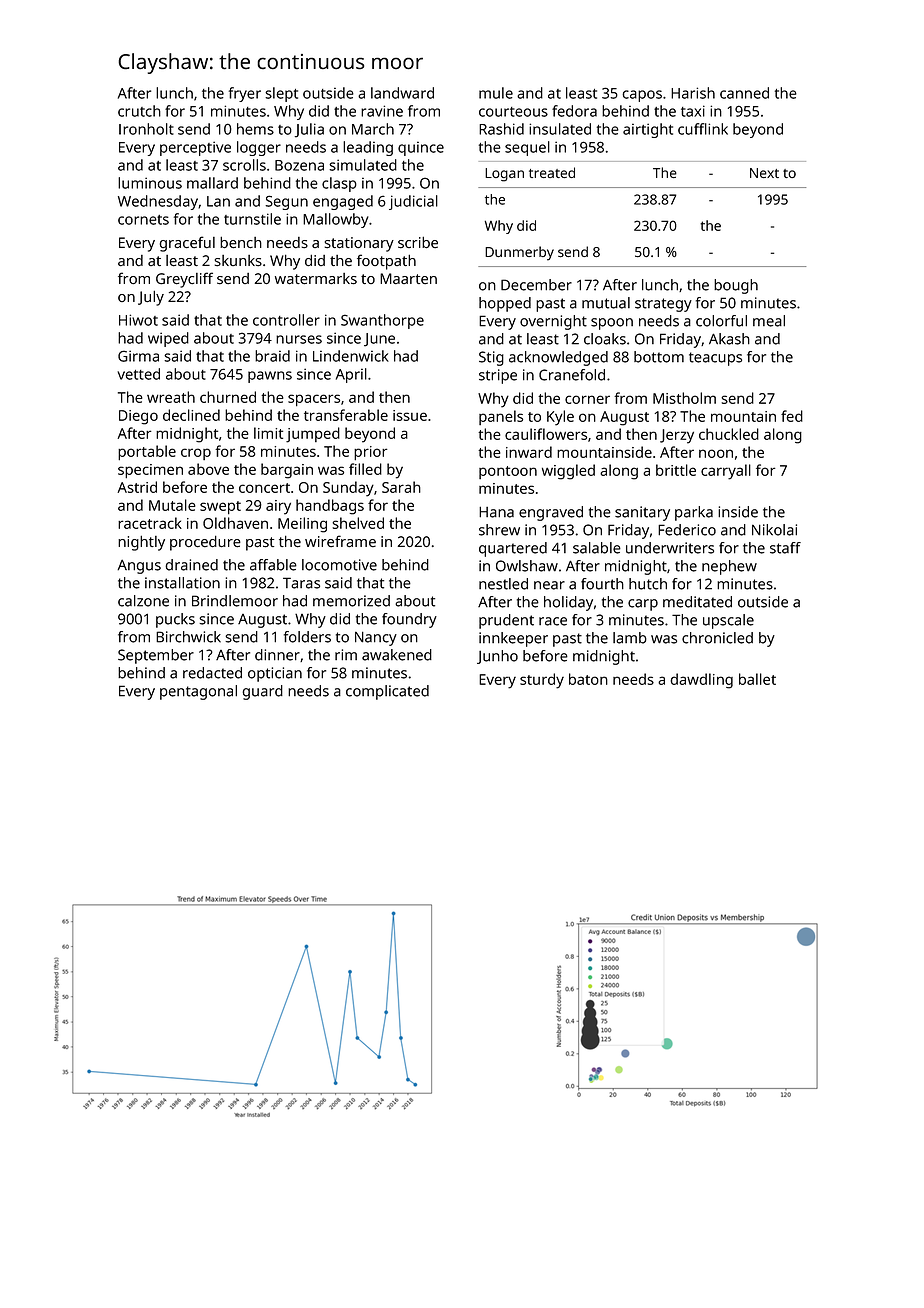 This document has height=1308, width=924. Describe the element at coordinates (245, 94) in the document. I see `fryer` at that location.
